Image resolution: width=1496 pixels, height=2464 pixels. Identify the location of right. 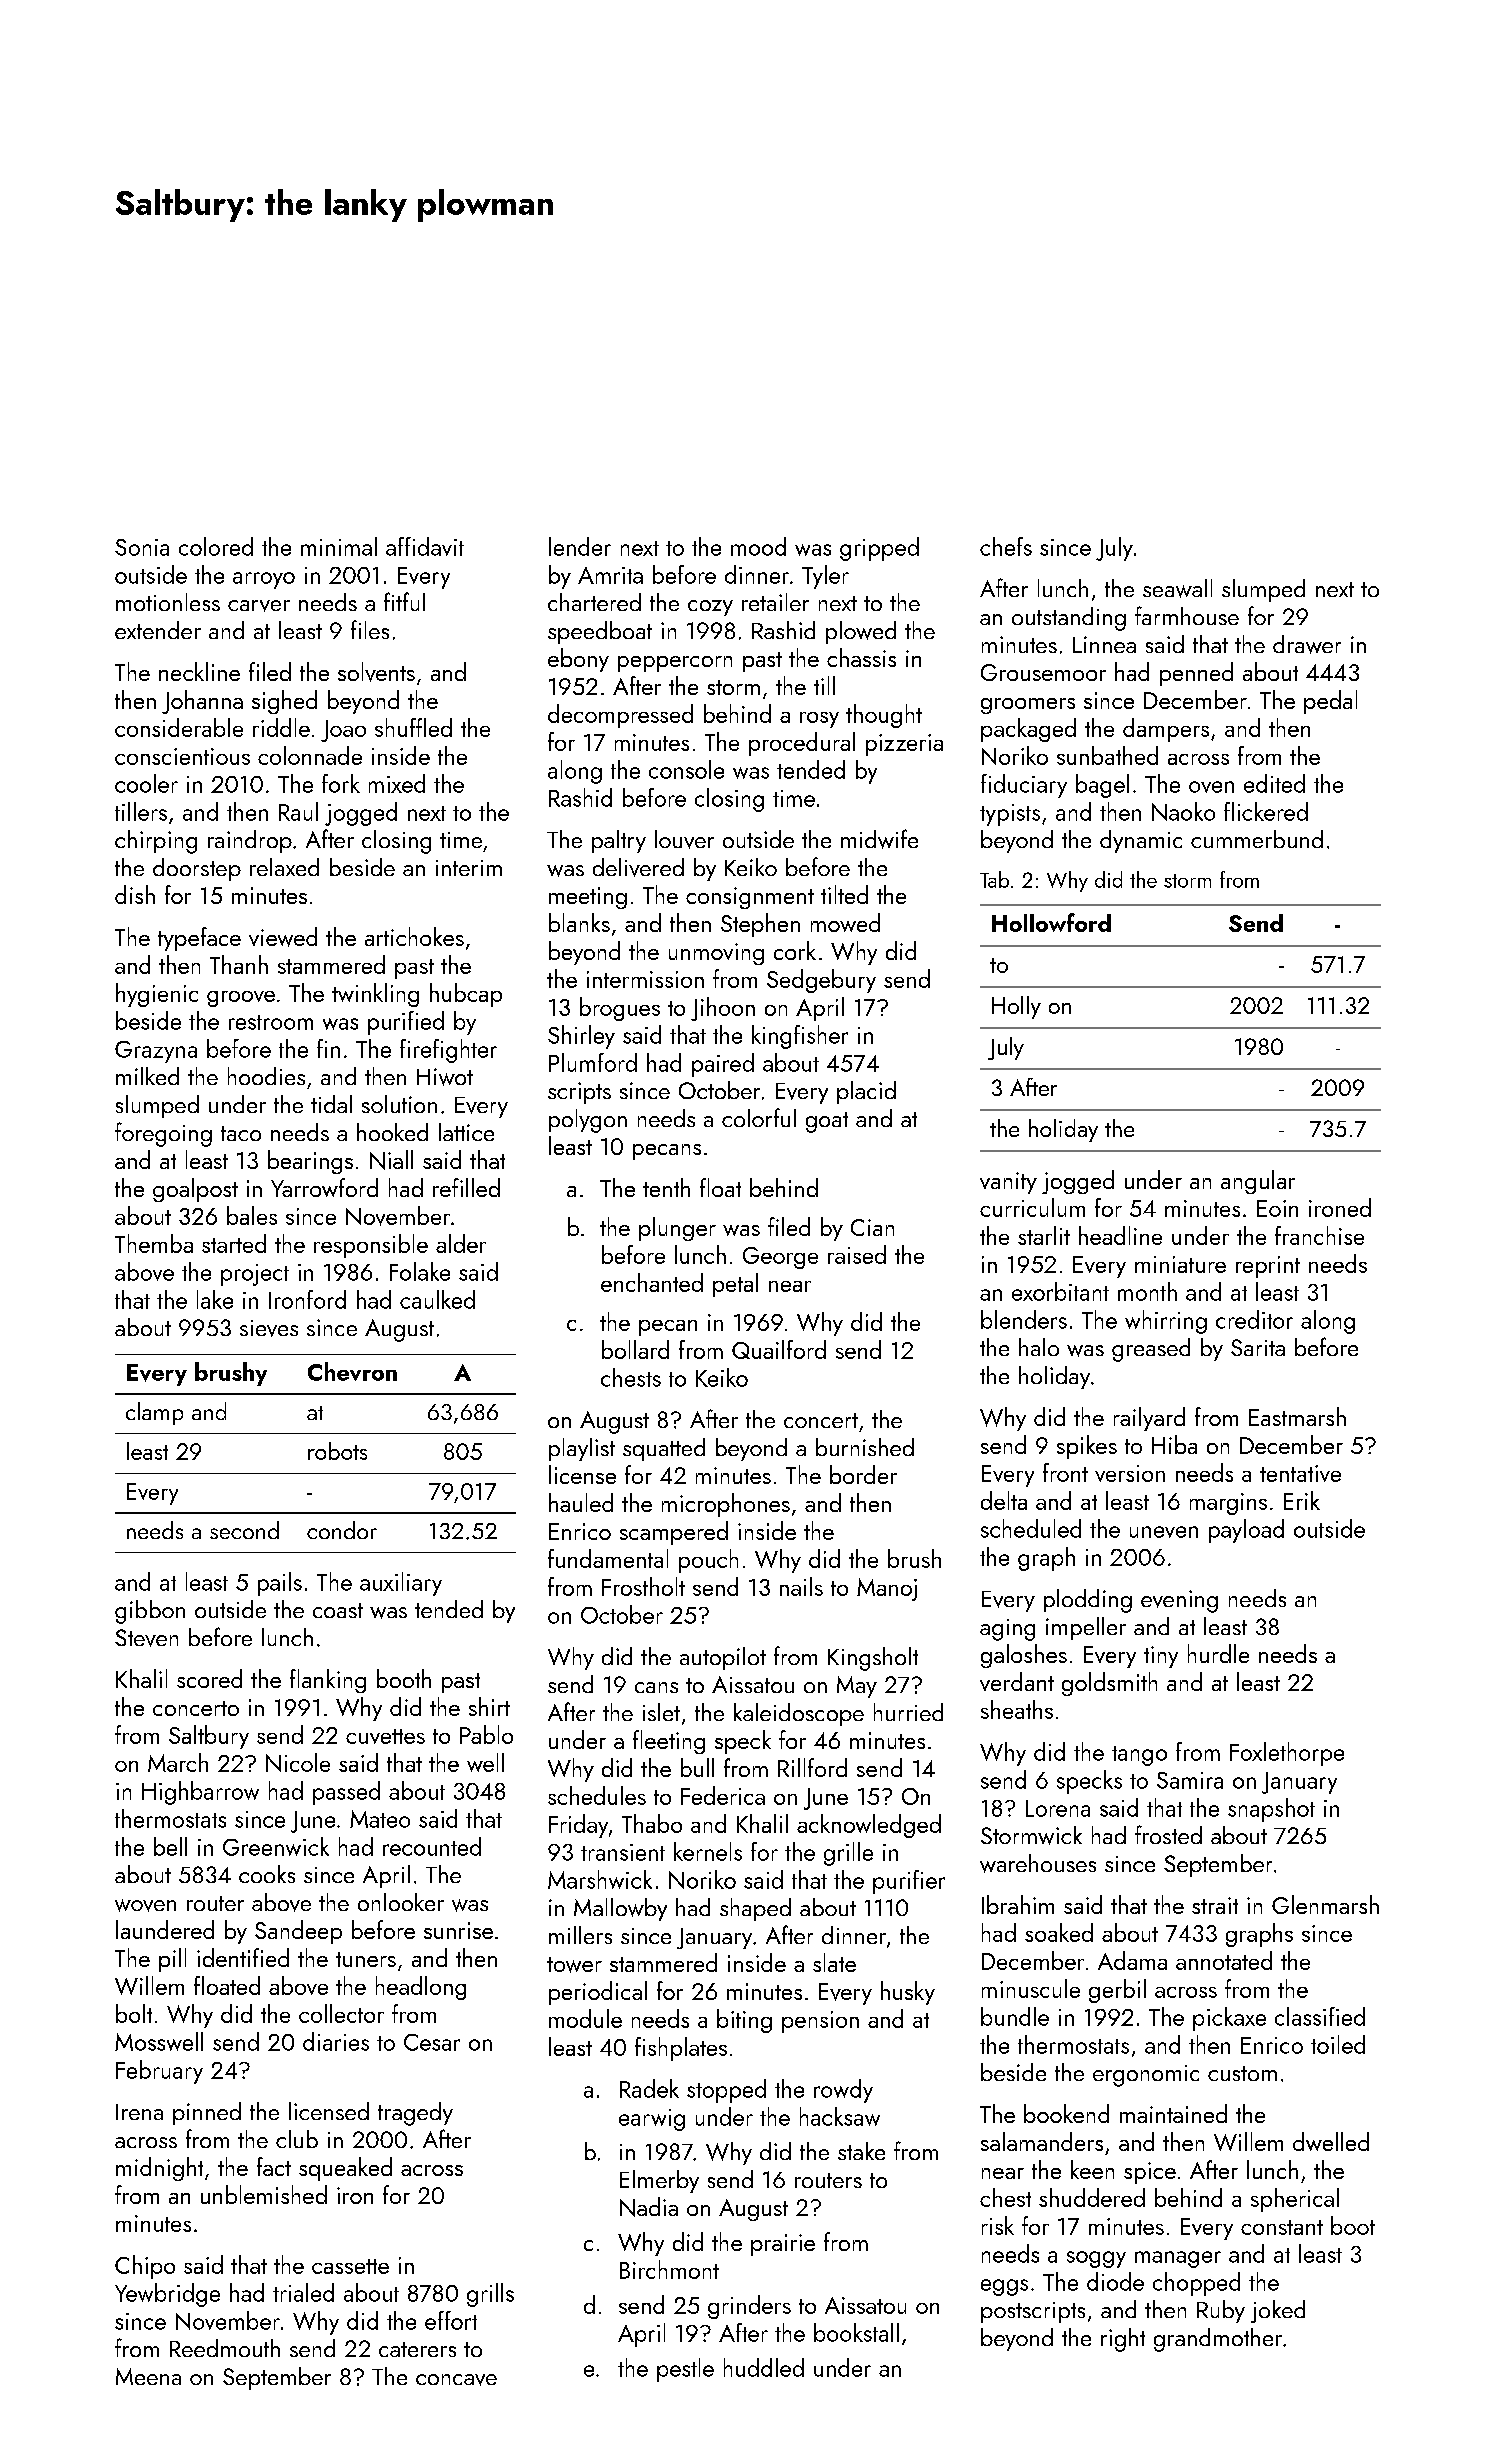
(1123, 2340).
